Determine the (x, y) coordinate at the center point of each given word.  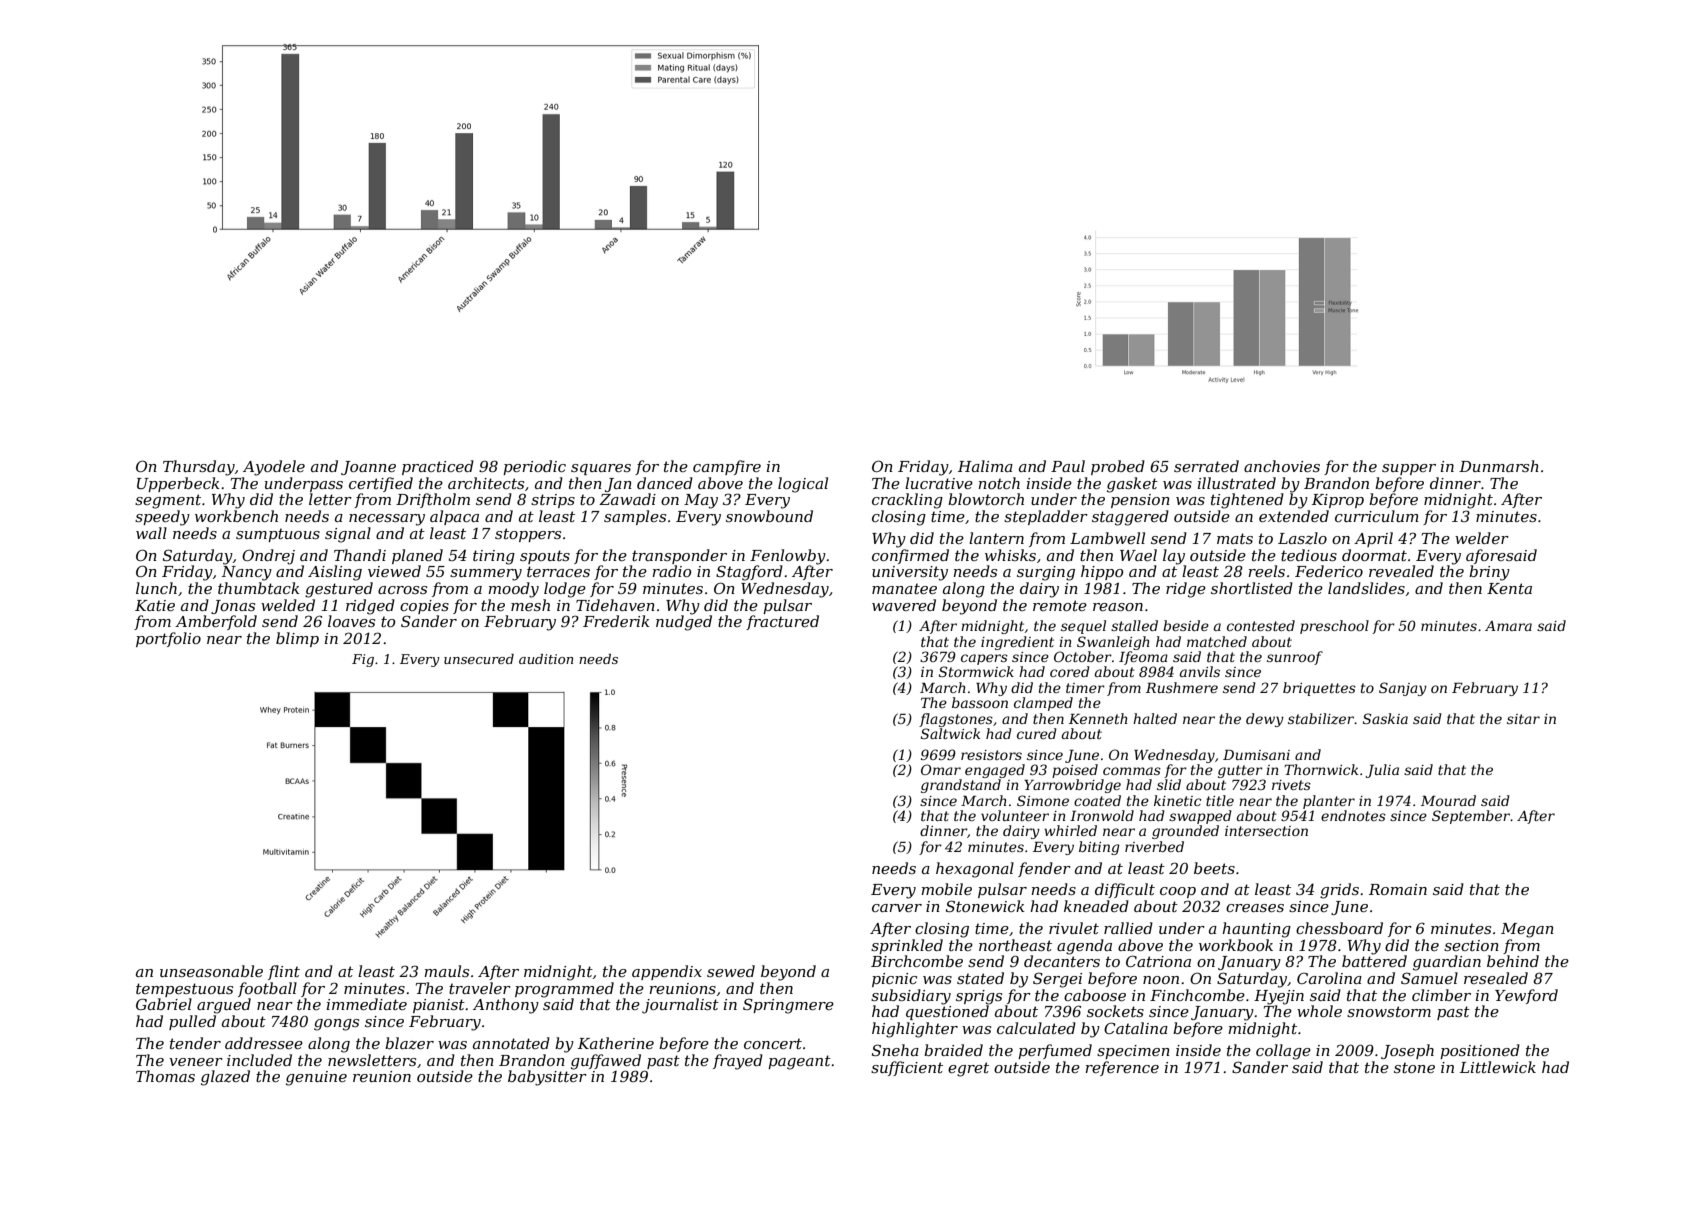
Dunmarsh (1499, 466)
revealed (1401, 571)
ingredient (1017, 643)
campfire (727, 467)
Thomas (165, 1076)
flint (284, 972)
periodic (534, 467)
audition (546, 659)
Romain (1398, 889)
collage (1283, 1052)
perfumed (1055, 1051)
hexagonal (975, 870)
